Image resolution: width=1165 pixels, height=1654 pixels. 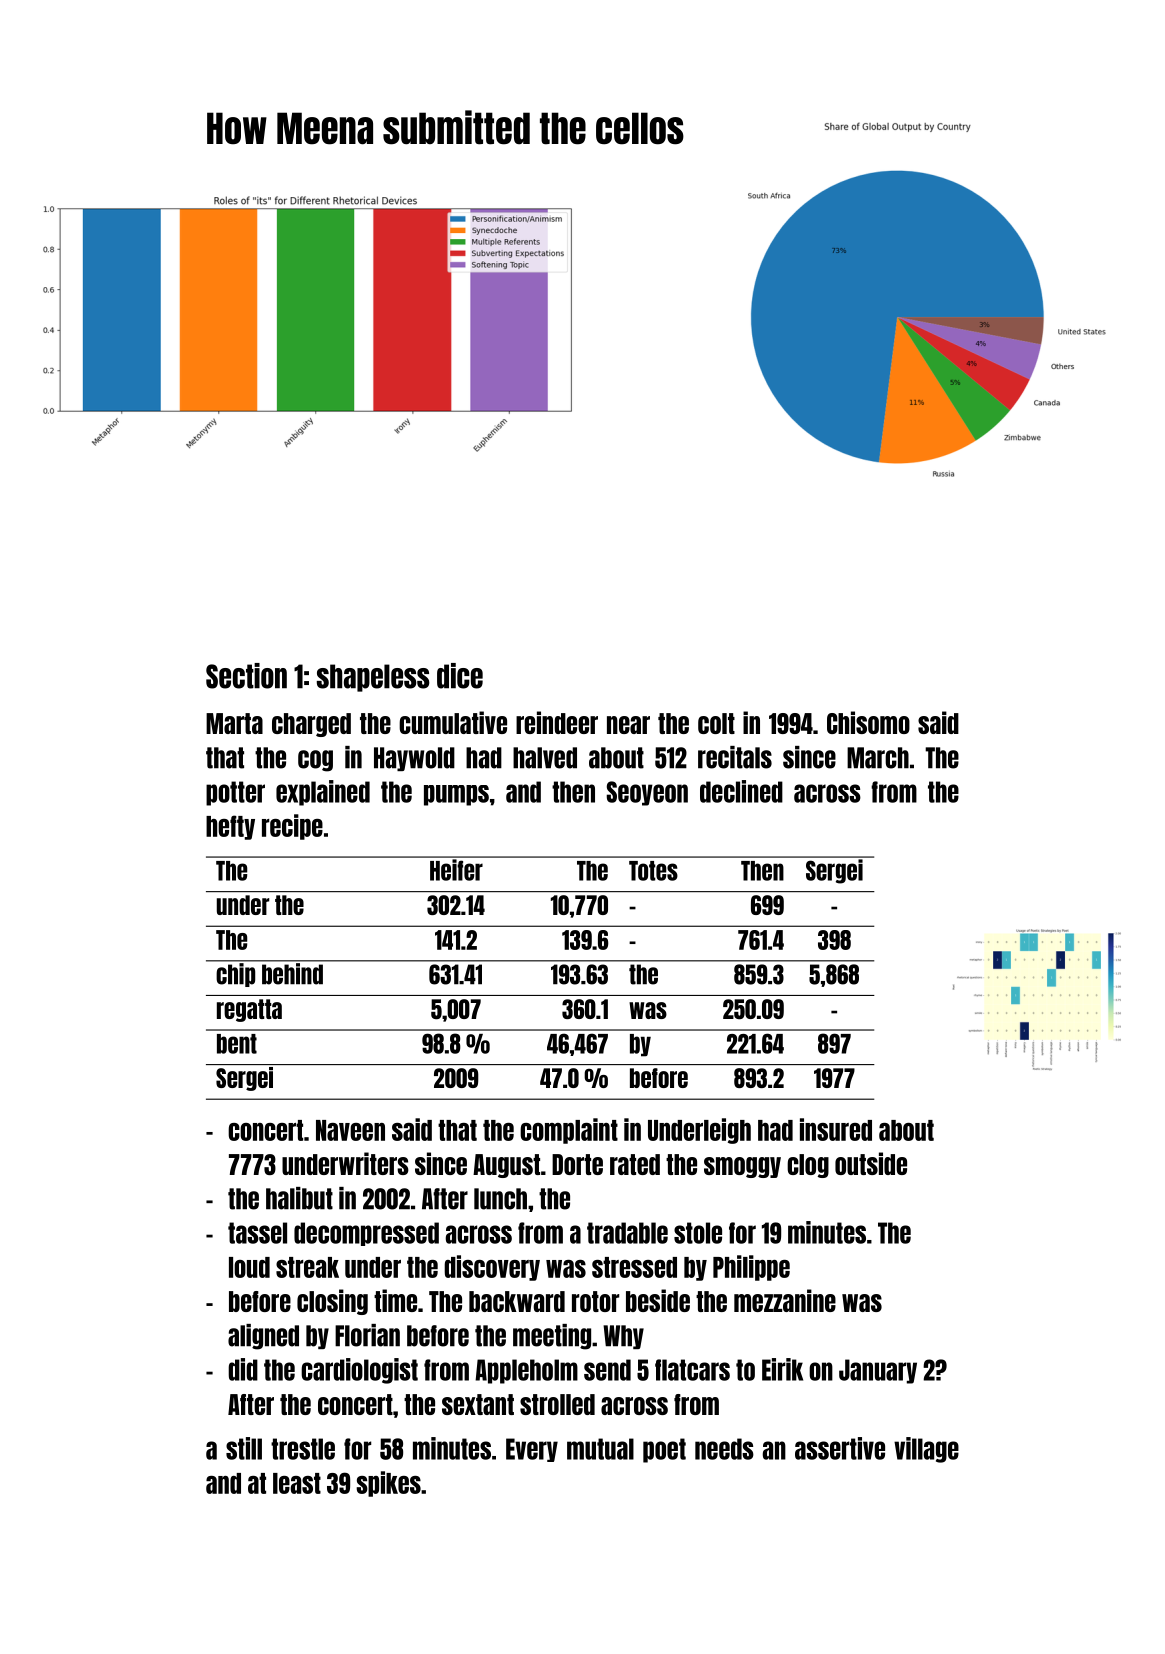 What do you see at coordinates (868, 722) in the document?
I see `Chisomo` at bounding box center [868, 722].
